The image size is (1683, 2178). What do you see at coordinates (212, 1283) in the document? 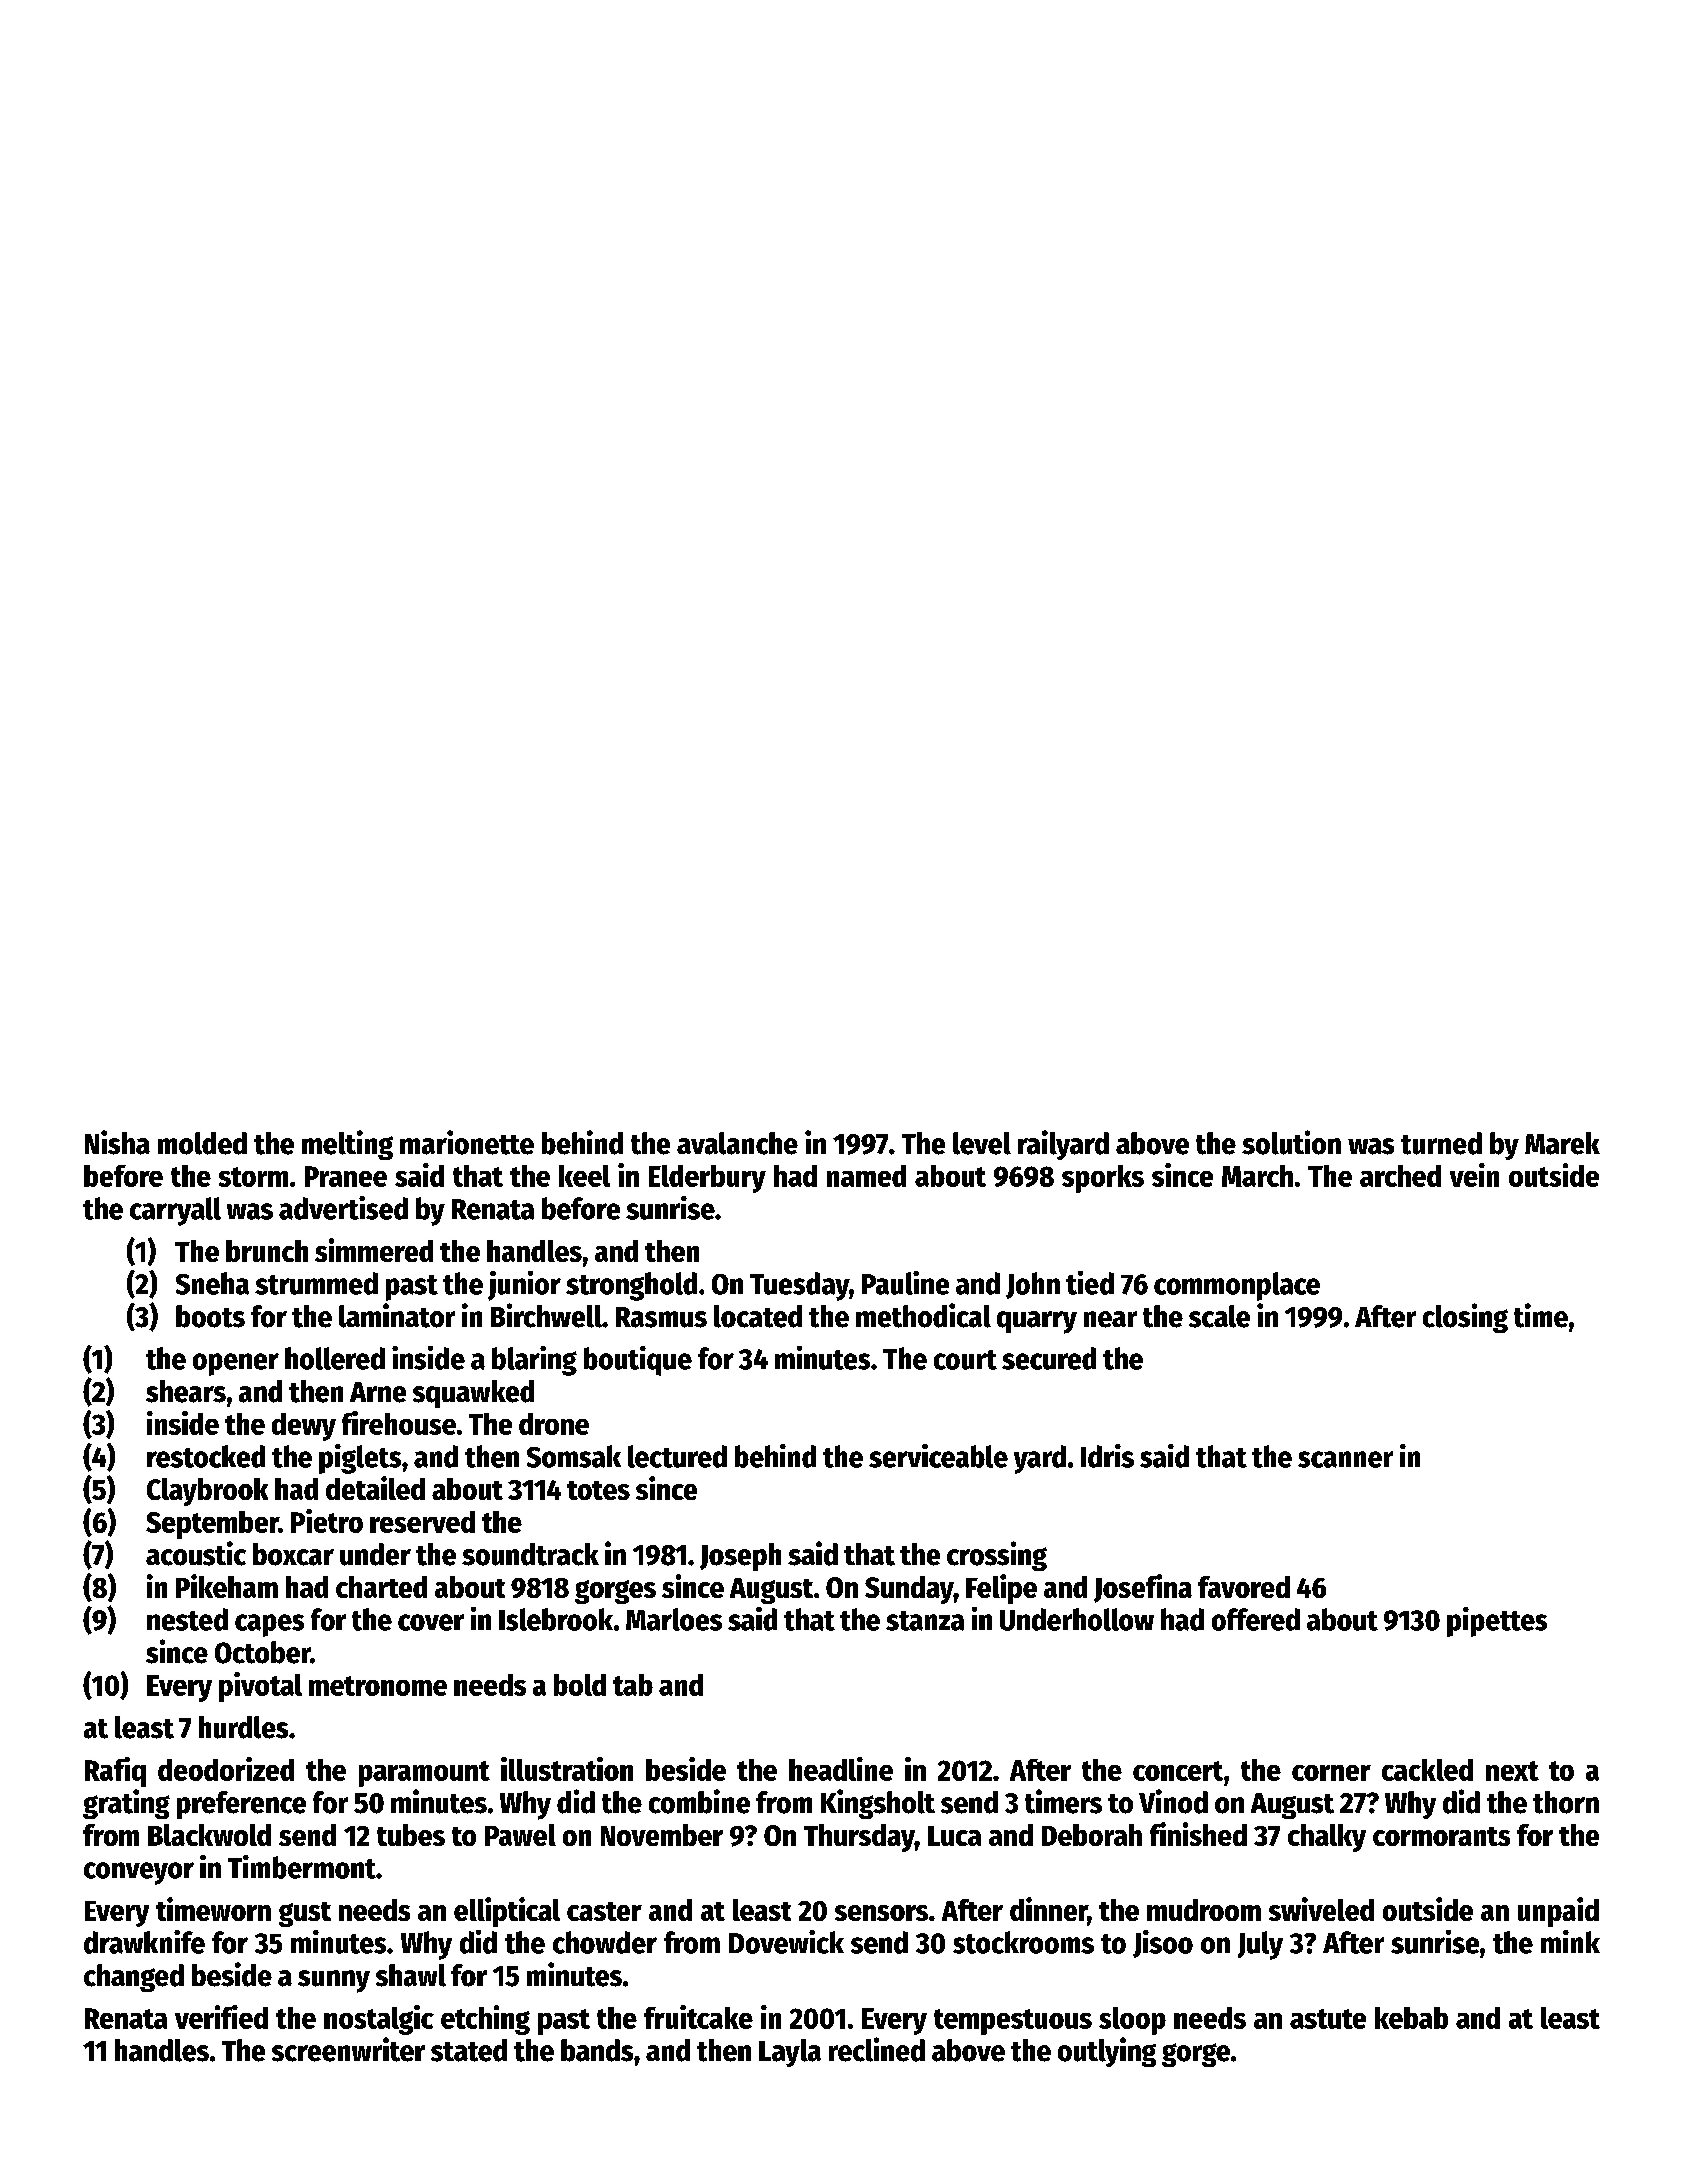
I see `Sneha` at bounding box center [212, 1283].
